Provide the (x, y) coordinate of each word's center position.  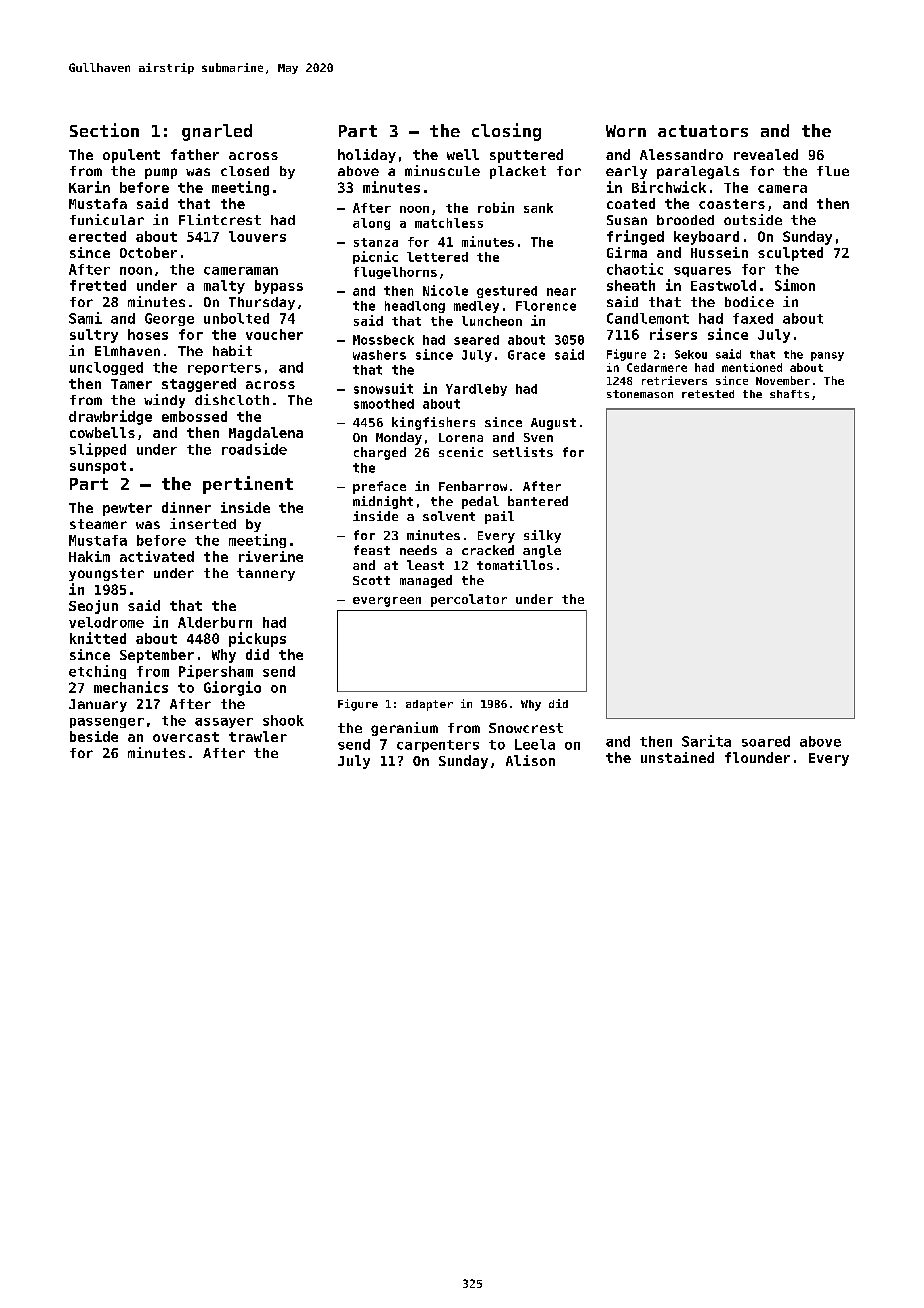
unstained (677, 757)
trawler (258, 736)
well (463, 154)
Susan (627, 220)
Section (104, 130)
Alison (530, 760)
